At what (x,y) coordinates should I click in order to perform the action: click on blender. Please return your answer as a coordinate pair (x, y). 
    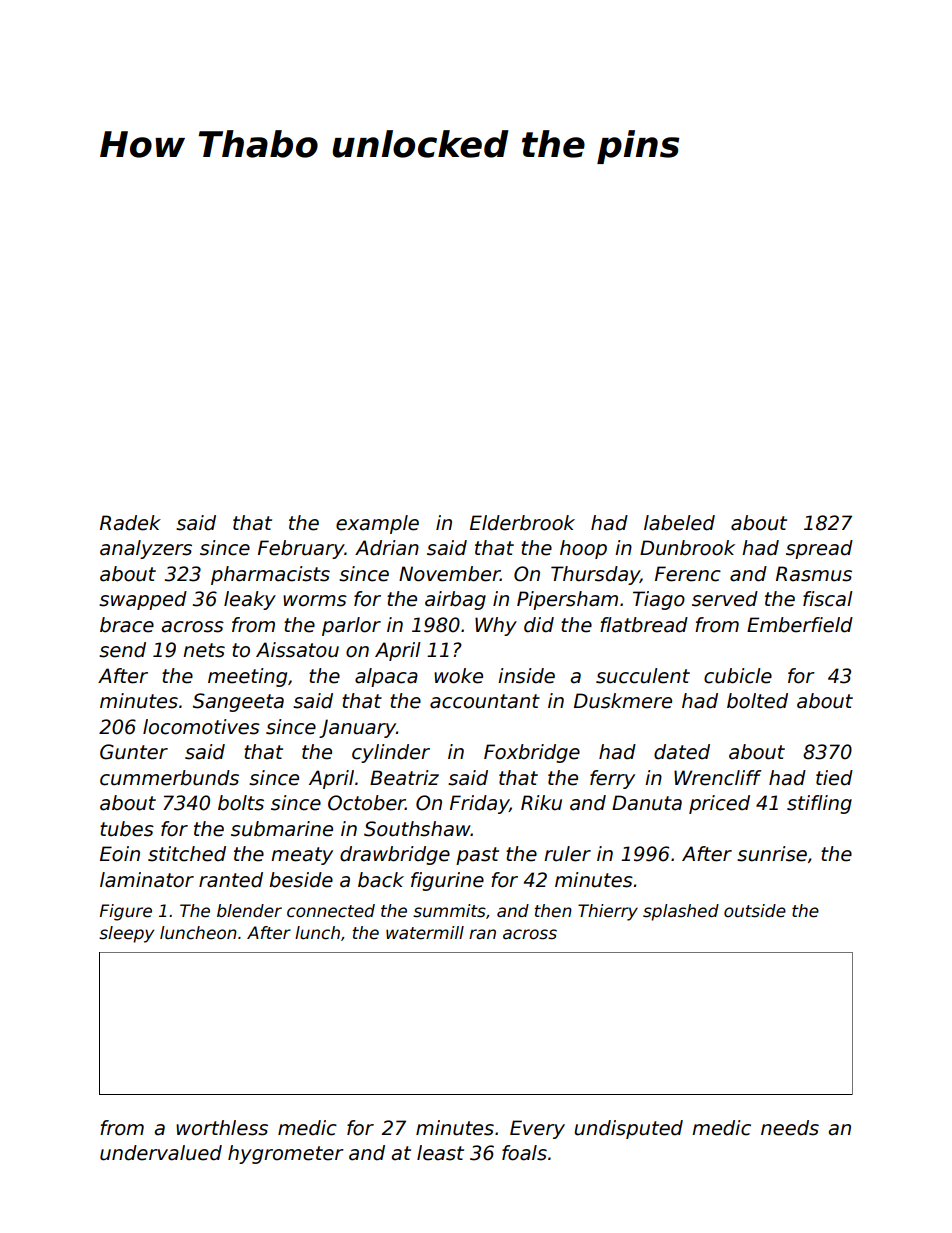
    Looking at the image, I should click on (249, 911).
